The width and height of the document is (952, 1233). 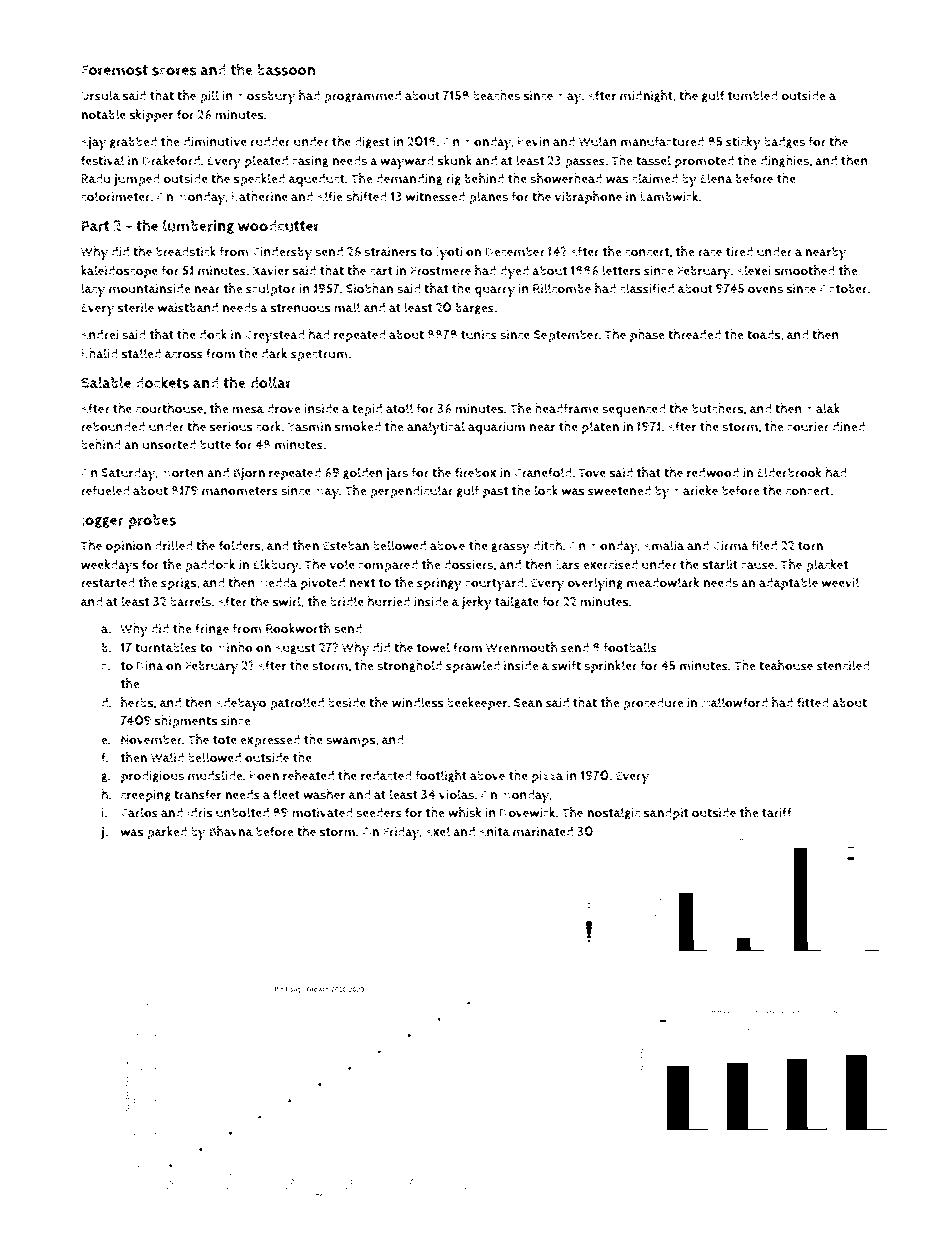 What do you see at coordinates (167, 833) in the document?
I see `parked` at bounding box center [167, 833].
